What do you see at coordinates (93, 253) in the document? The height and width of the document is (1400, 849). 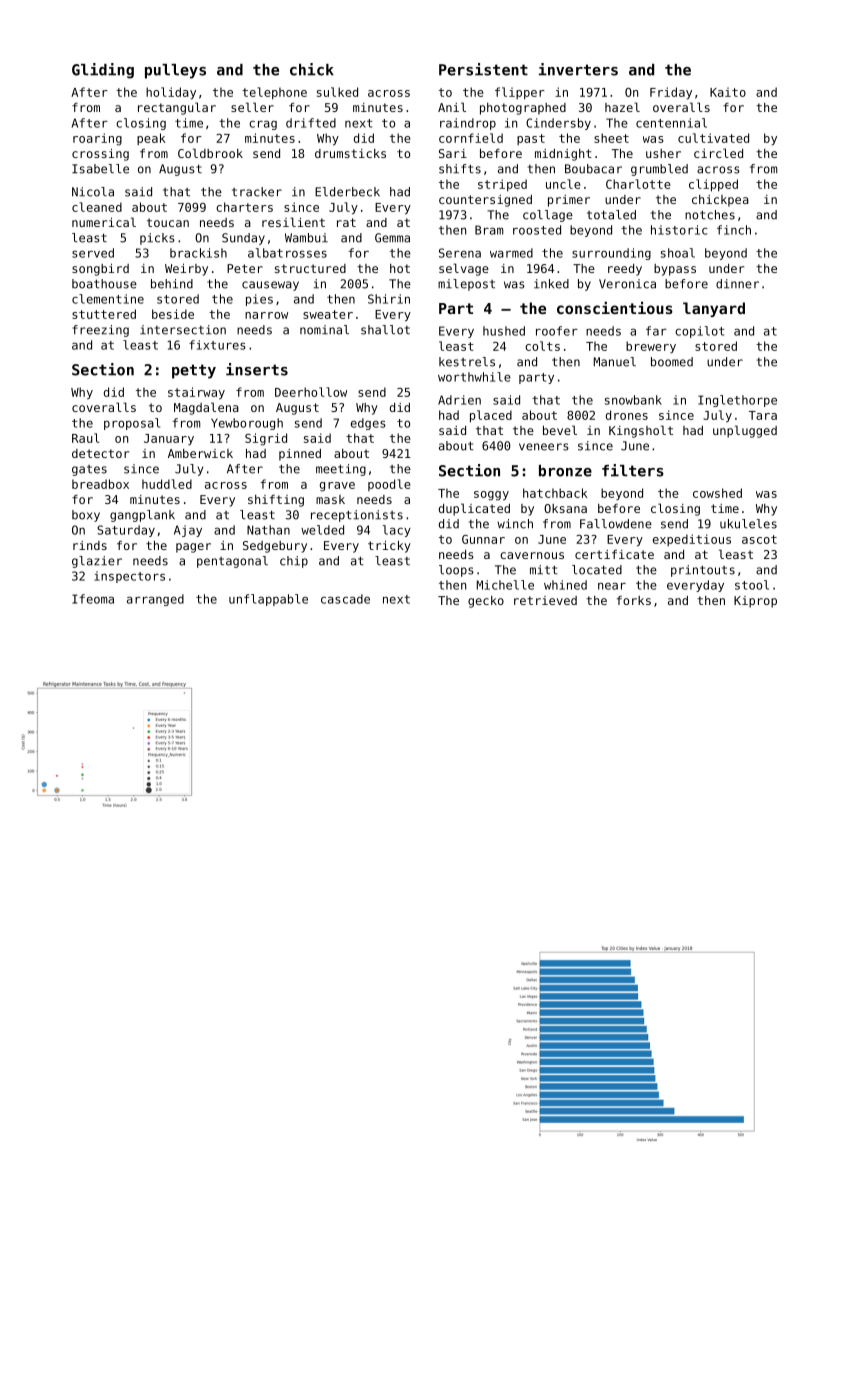 I see `served` at bounding box center [93, 253].
